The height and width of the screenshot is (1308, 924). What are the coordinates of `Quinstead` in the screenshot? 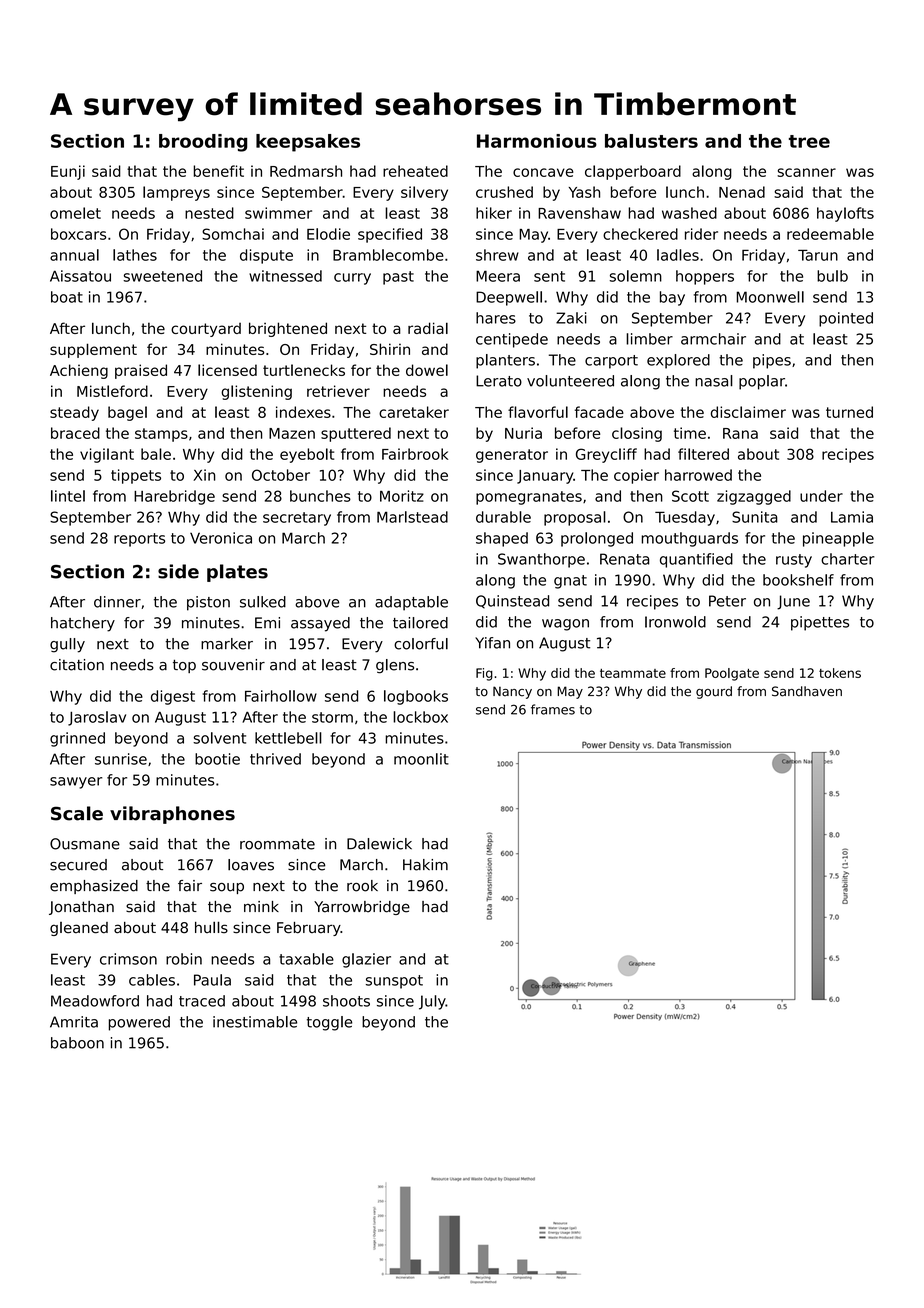 It's located at (512, 602).
